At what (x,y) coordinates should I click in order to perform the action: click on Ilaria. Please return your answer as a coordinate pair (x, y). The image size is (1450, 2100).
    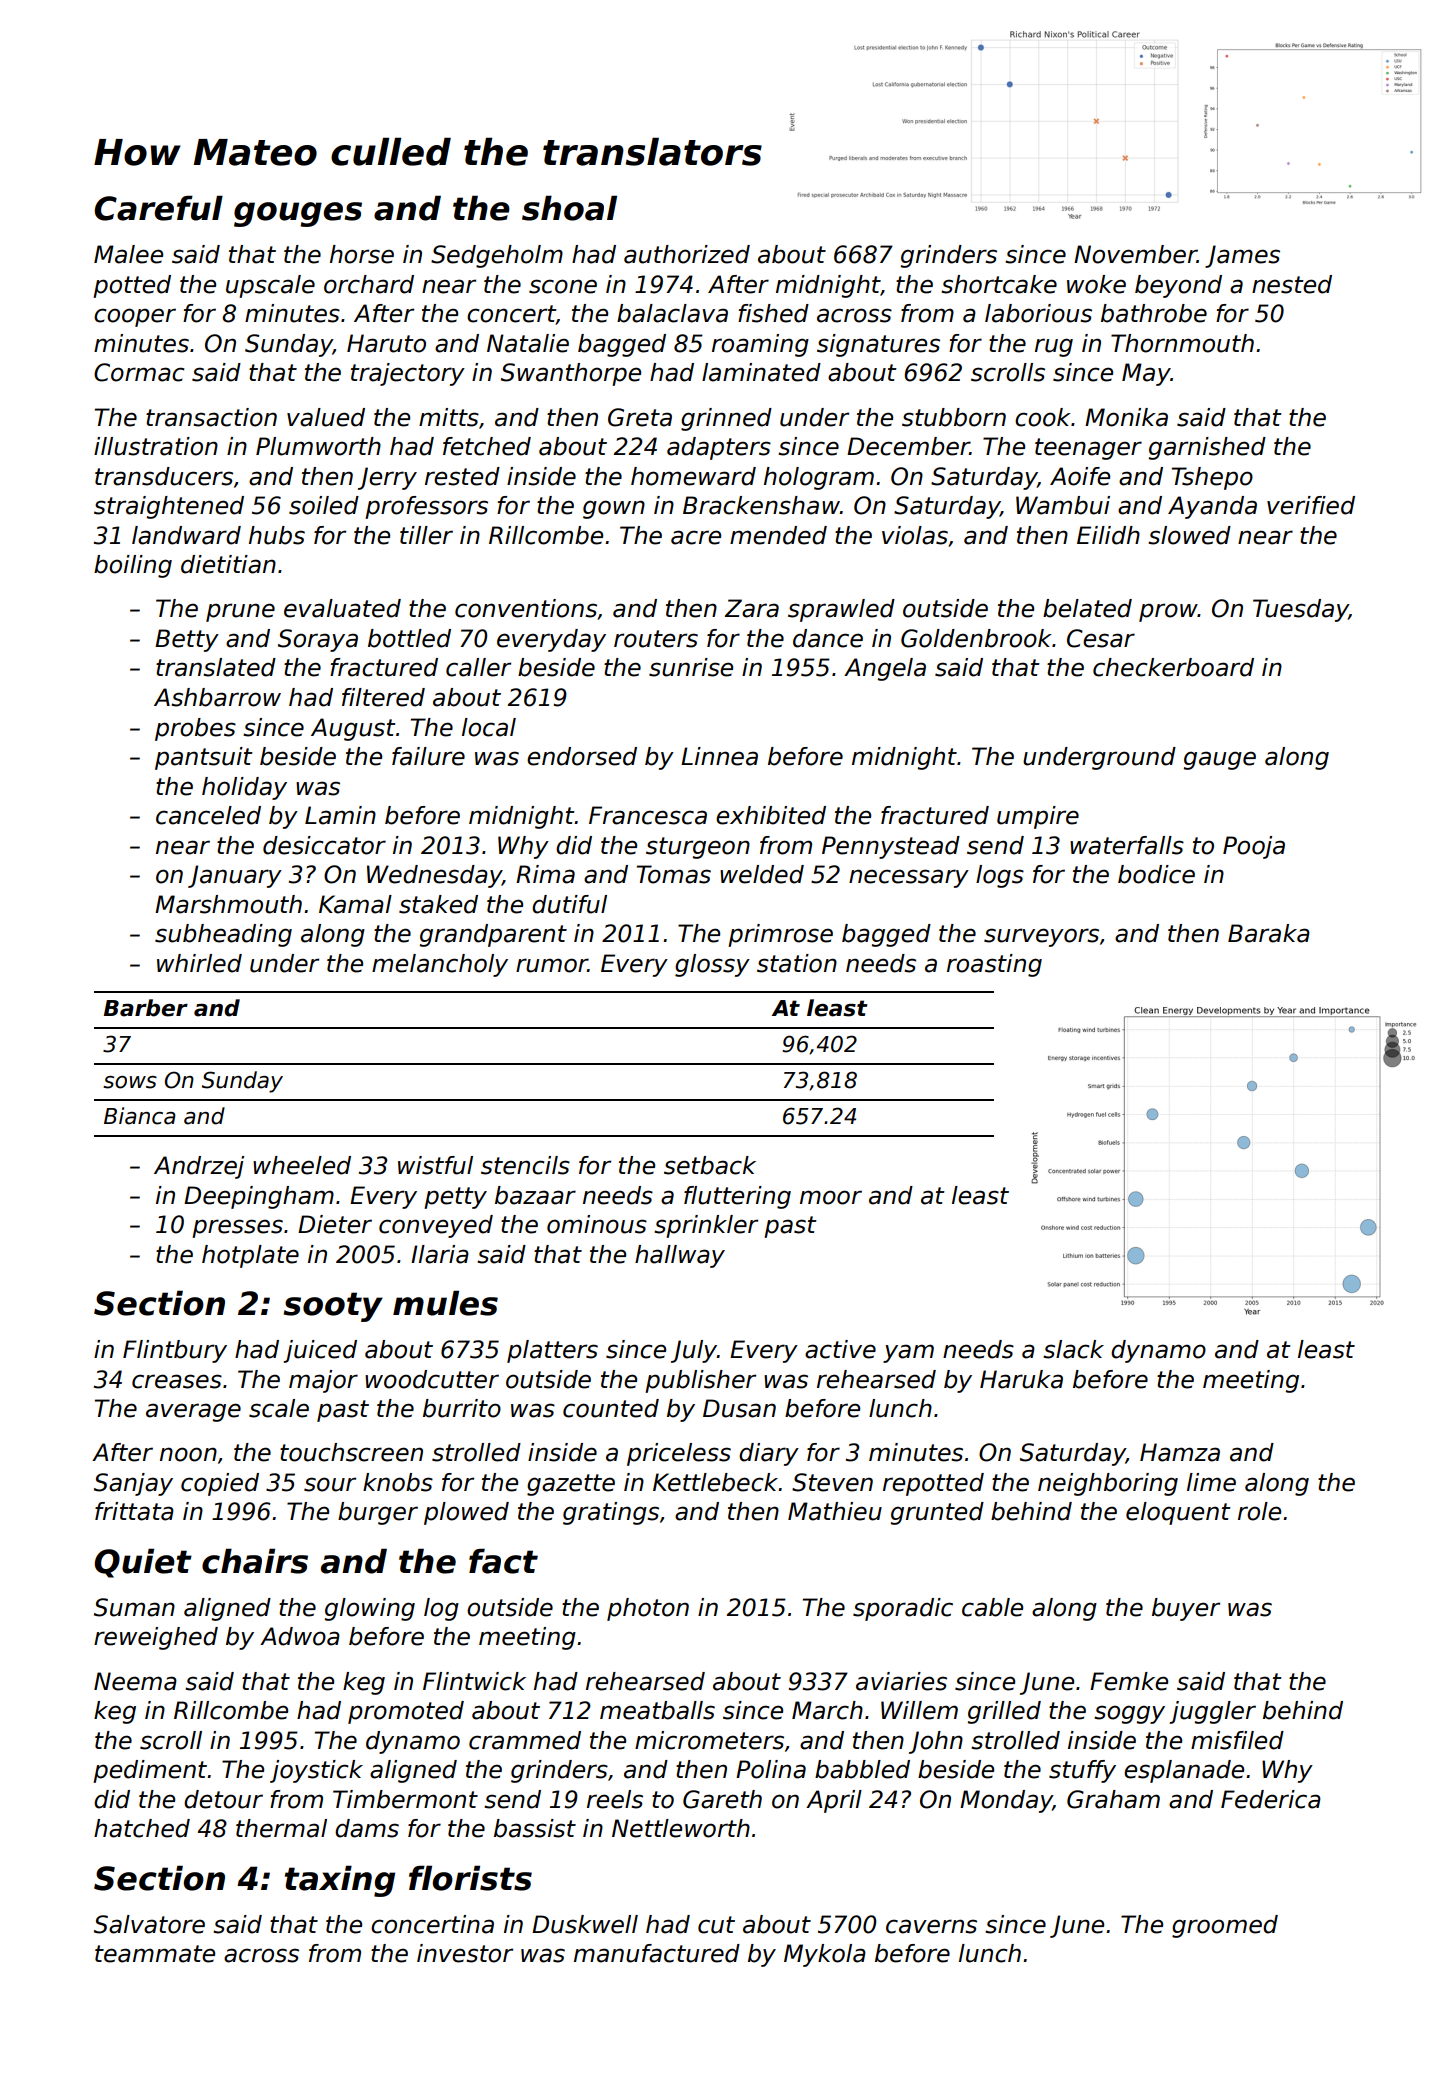
    Looking at the image, I should click on (440, 1254).
